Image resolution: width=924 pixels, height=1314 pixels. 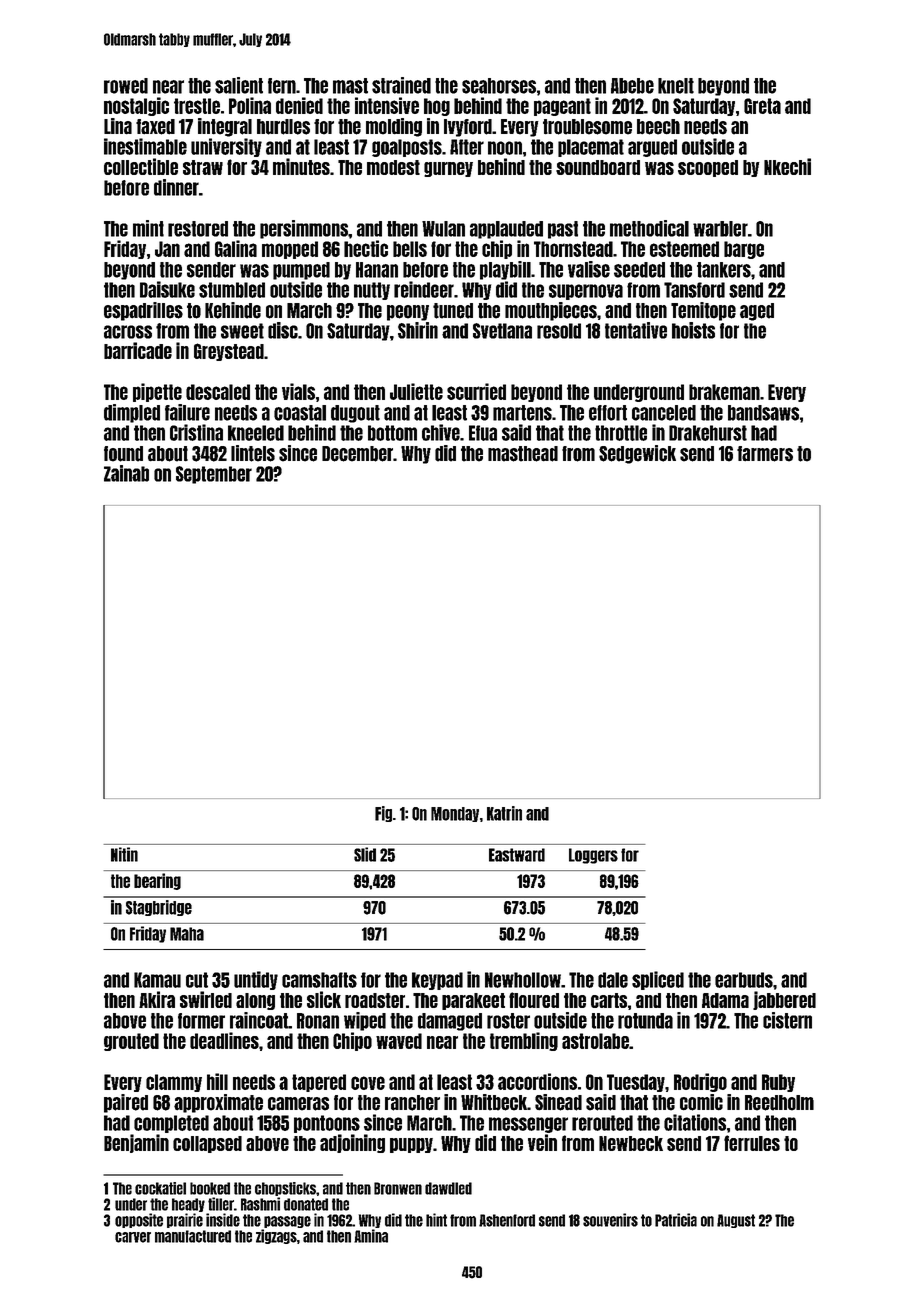 What do you see at coordinates (218, 392) in the page?
I see `descaled` at bounding box center [218, 392].
